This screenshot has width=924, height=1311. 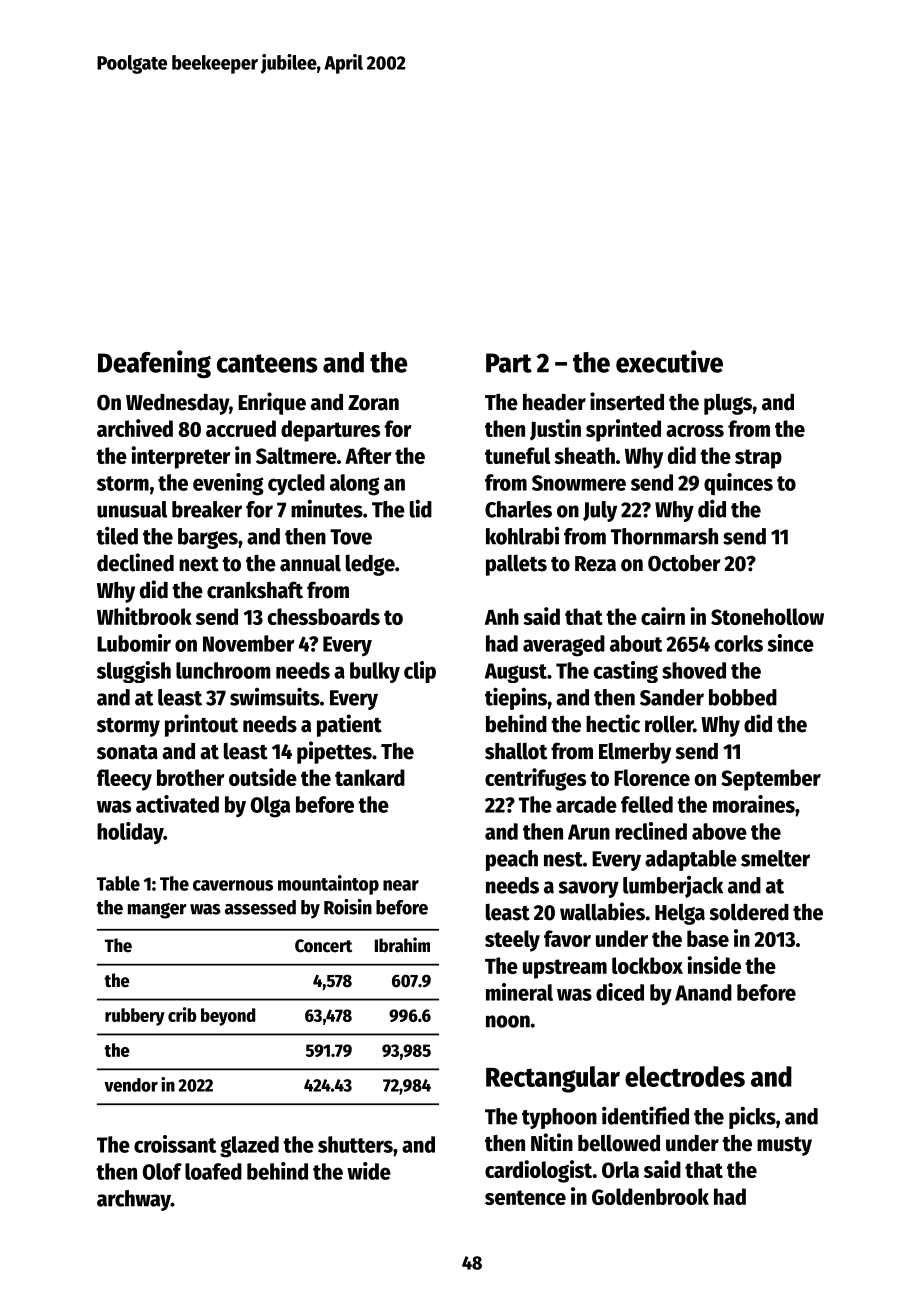 What do you see at coordinates (175, 1144) in the screenshot?
I see `croissant` at bounding box center [175, 1144].
